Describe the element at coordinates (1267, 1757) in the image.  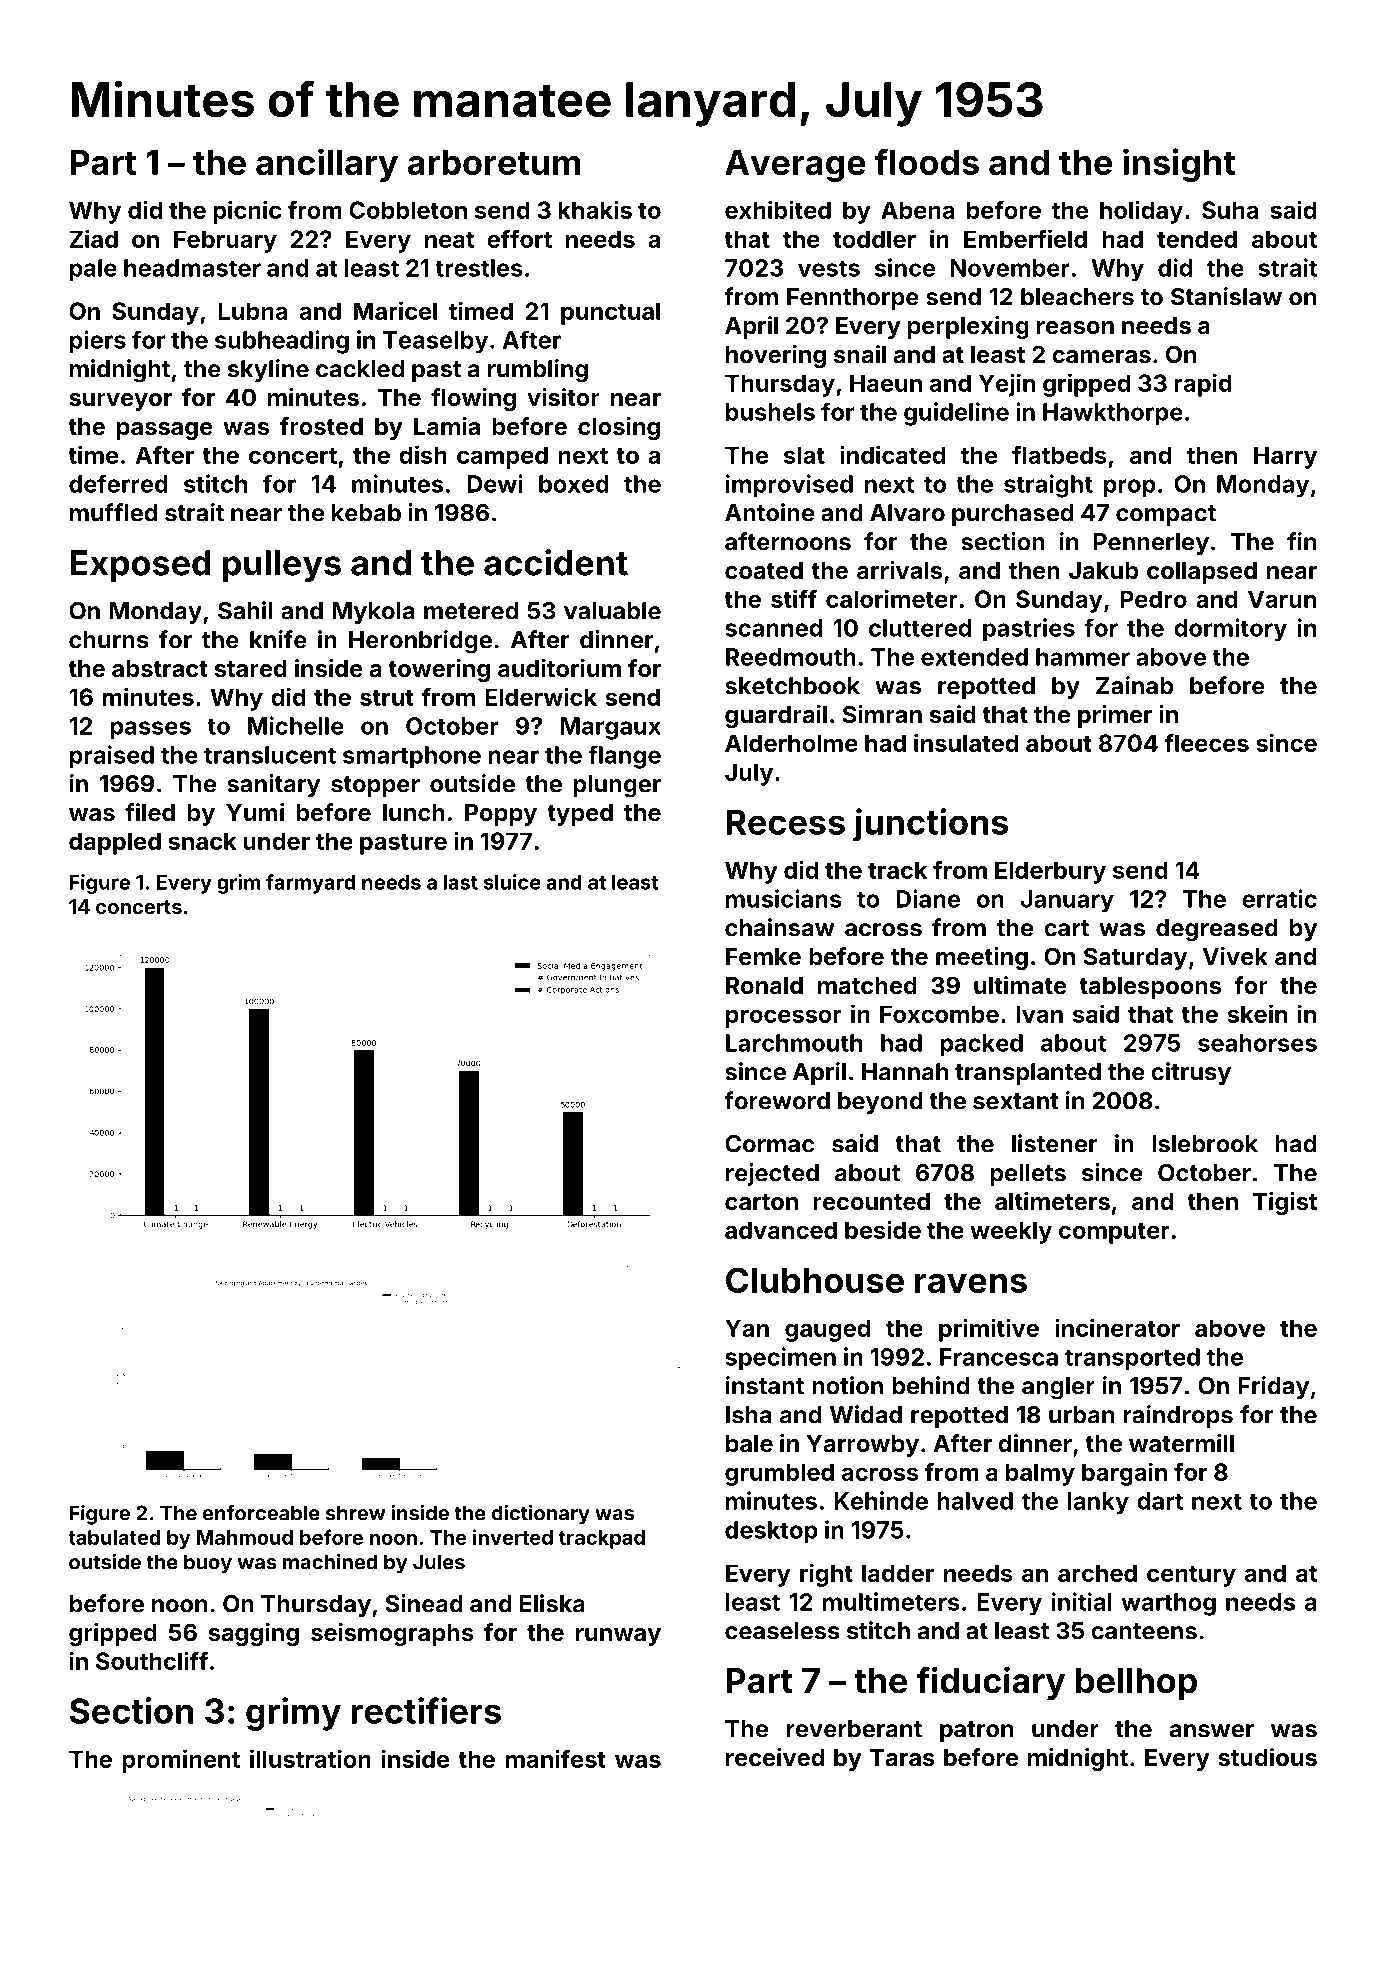
I see `studious` at that location.
